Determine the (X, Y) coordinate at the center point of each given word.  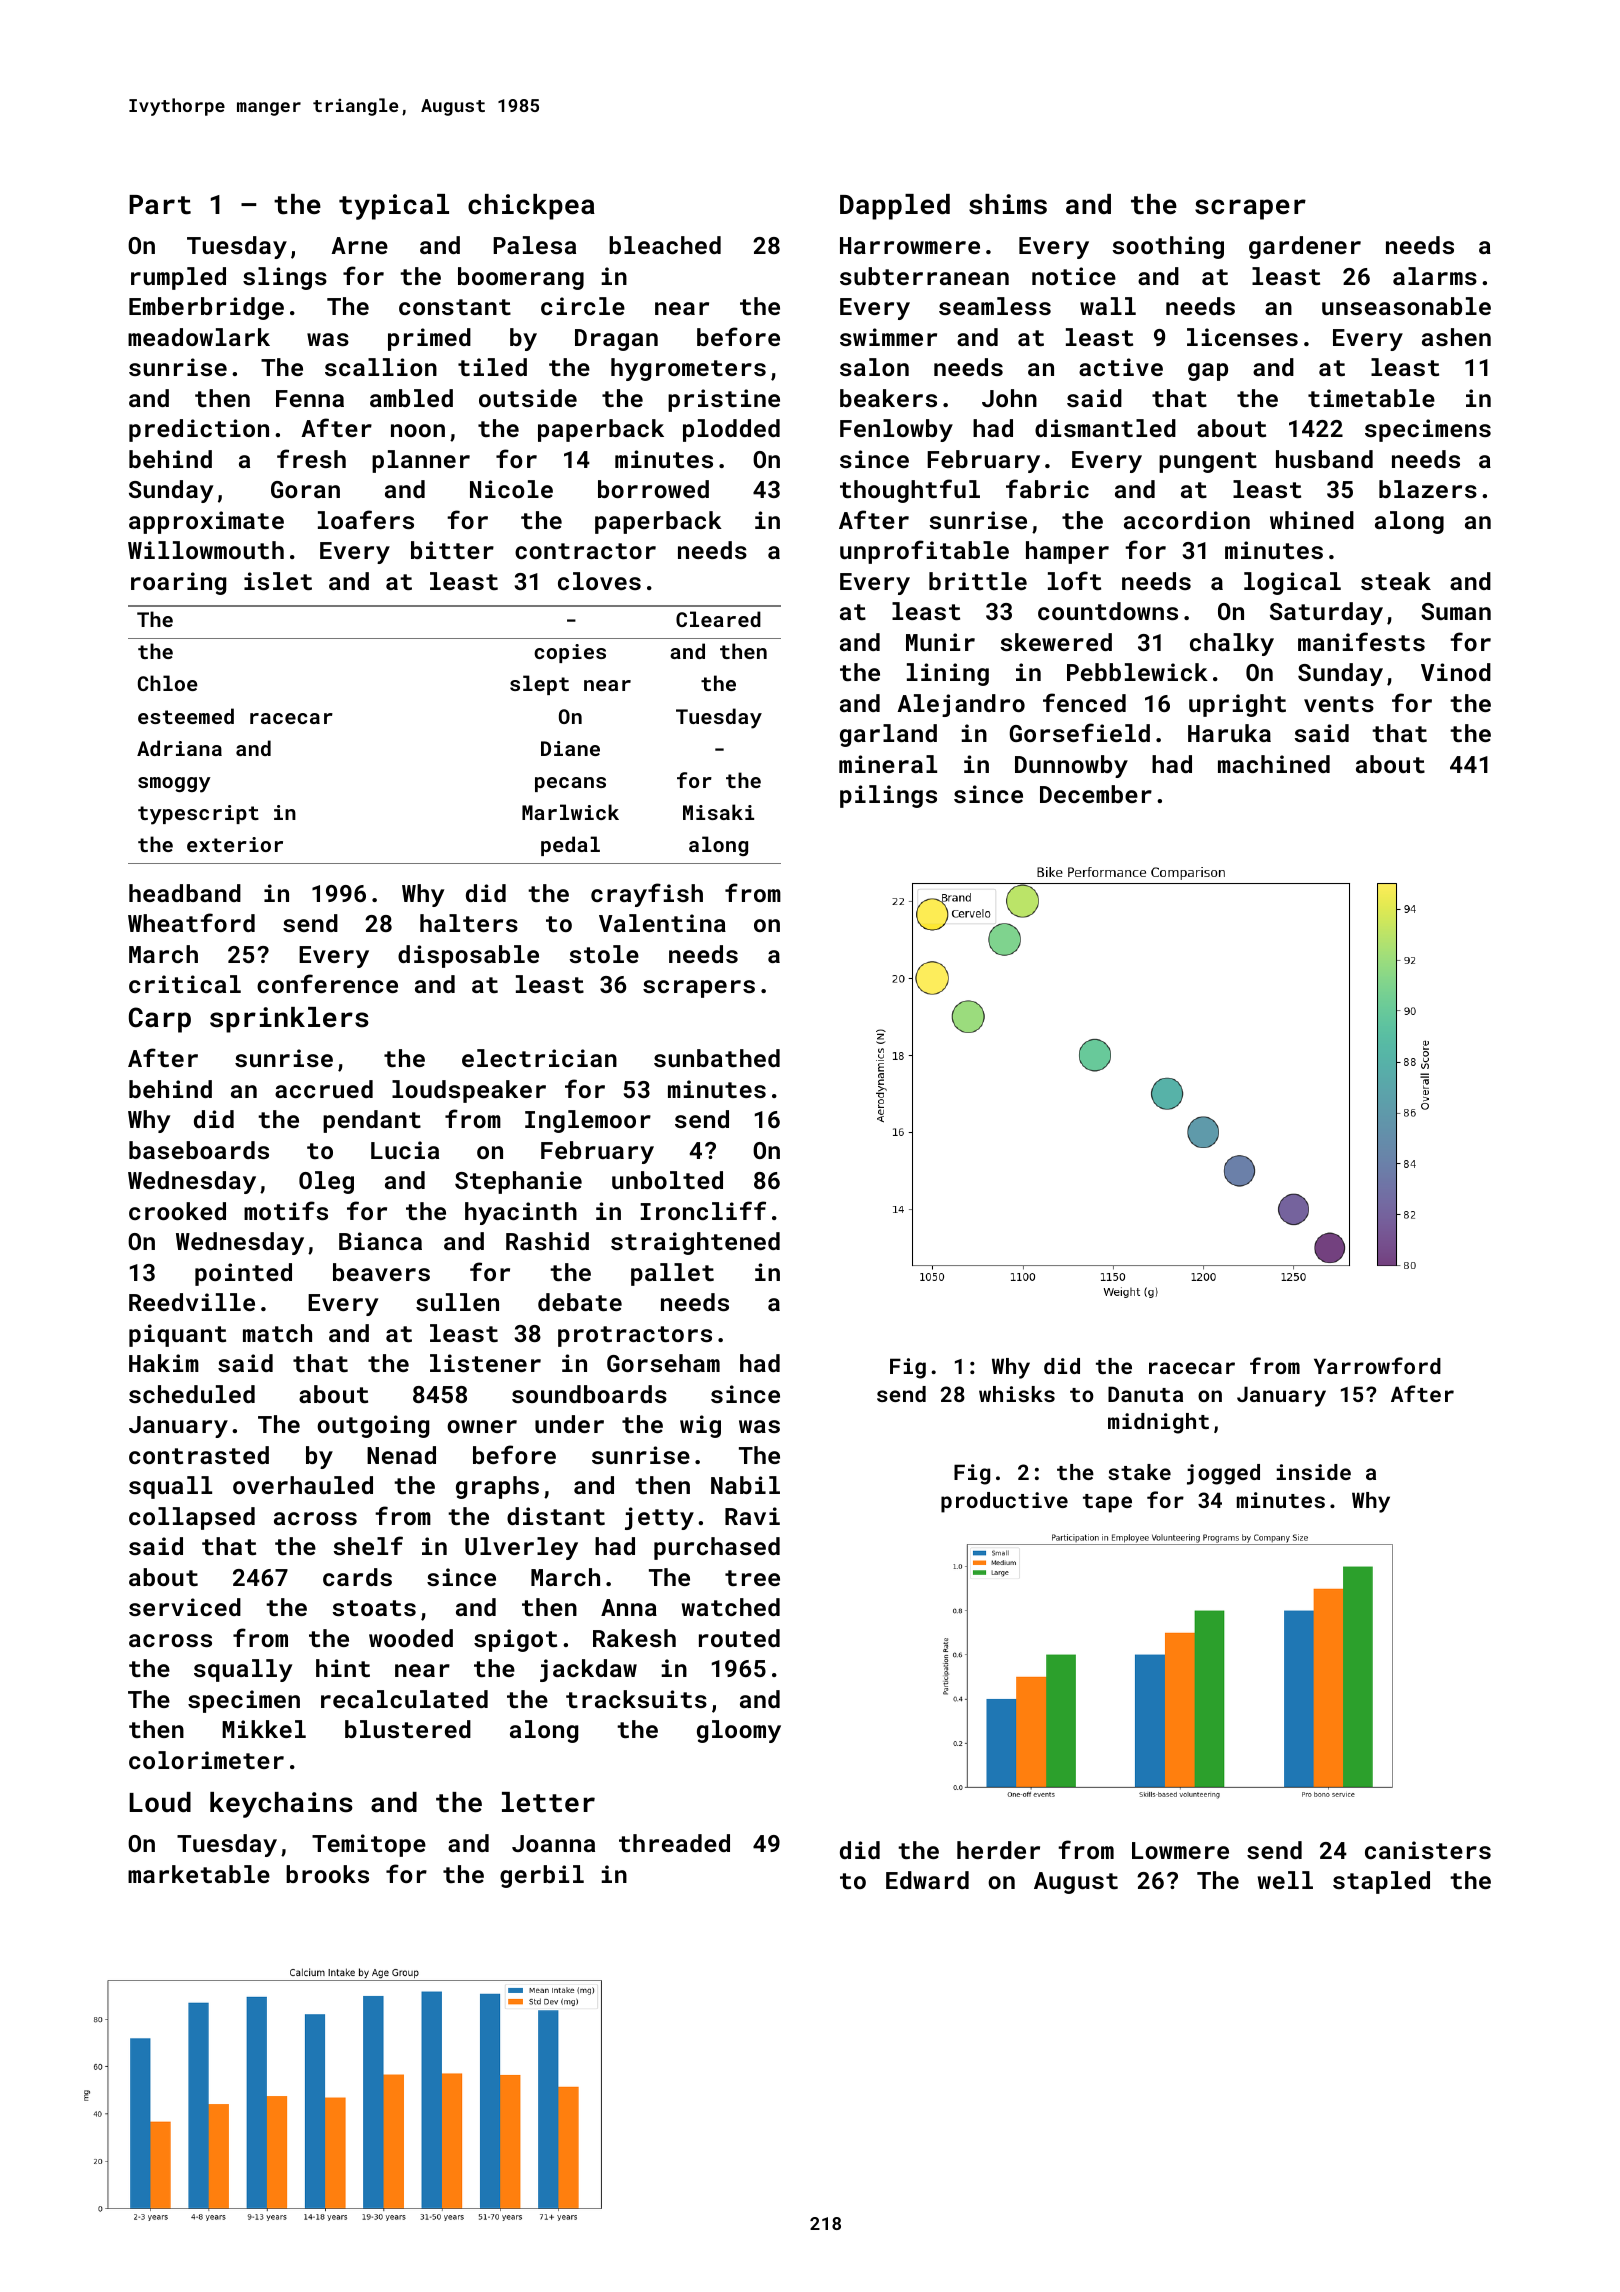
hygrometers (688, 369)
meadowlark (199, 337)
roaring (178, 583)
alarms (1435, 276)
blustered (408, 1729)
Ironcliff (703, 1210)
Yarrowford (1377, 1365)
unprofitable (924, 552)
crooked (177, 1211)
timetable (1371, 398)
